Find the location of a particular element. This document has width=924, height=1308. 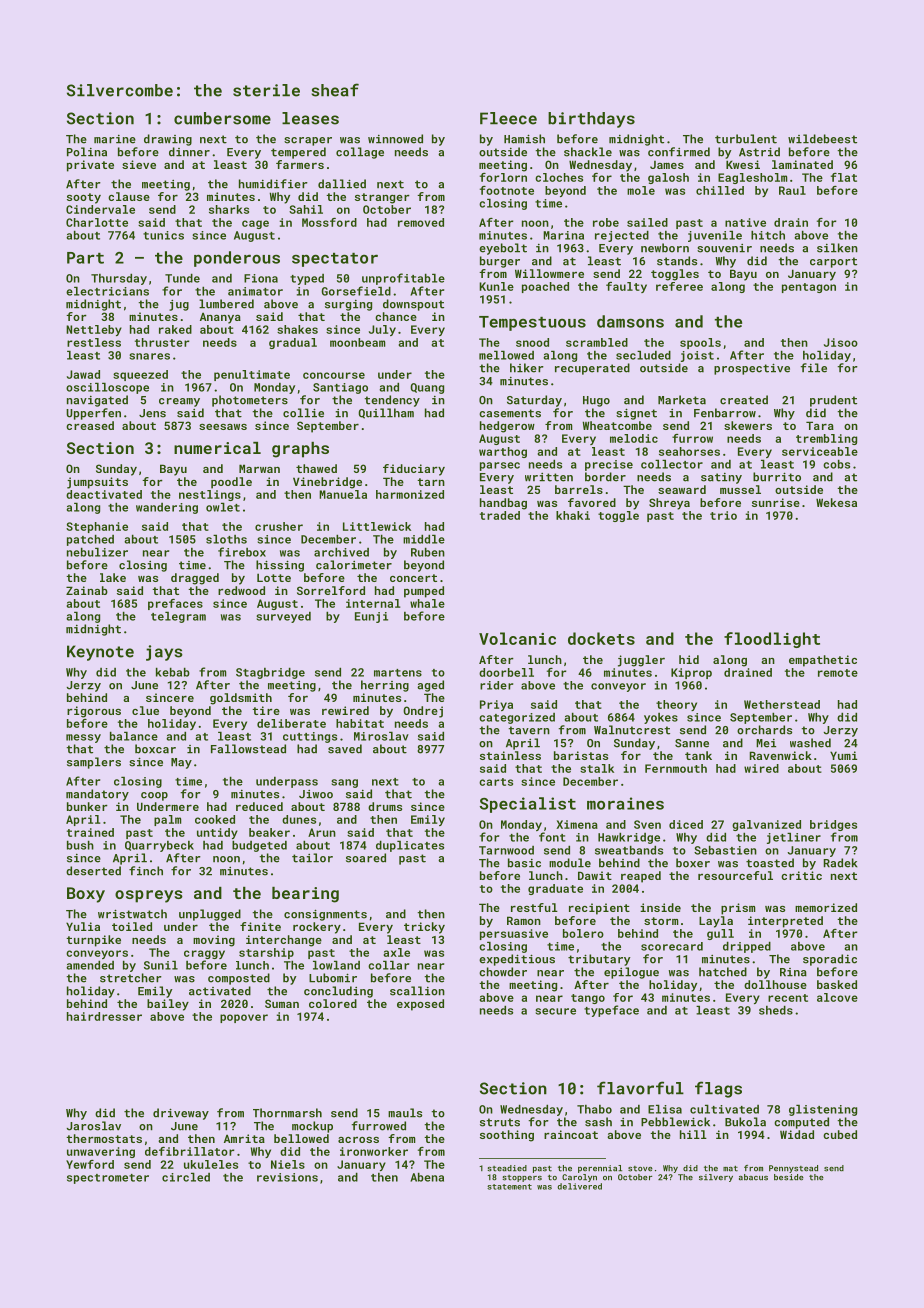

leases is located at coordinates (310, 118).
